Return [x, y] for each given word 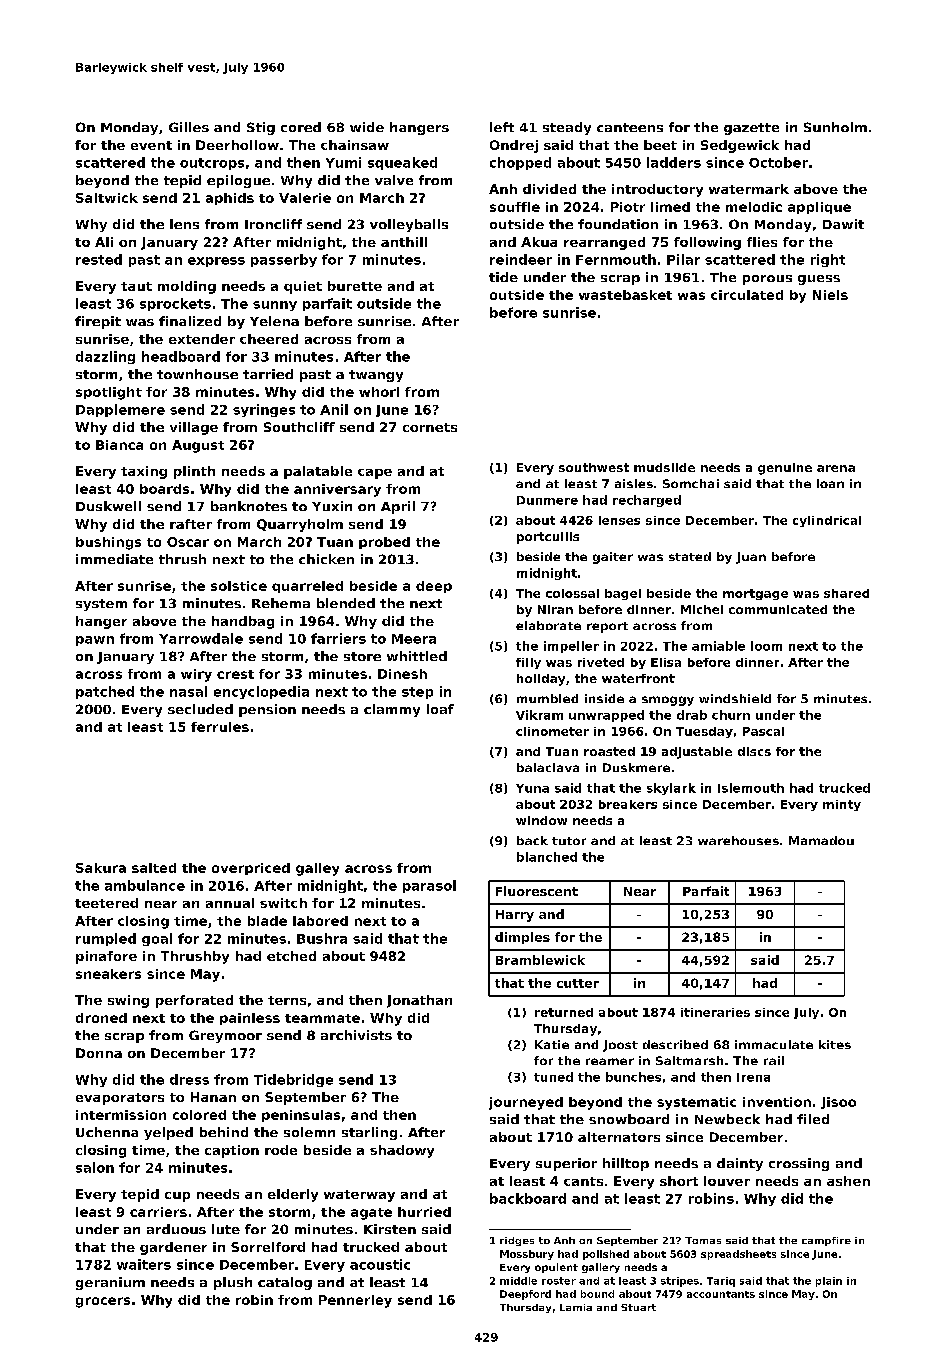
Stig [261, 128]
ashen [848, 1181]
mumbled [547, 698]
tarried [268, 374]
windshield [735, 698]
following [707, 243]
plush [233, 1283]
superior [566, 1164]
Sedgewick [740, 146]
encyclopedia [261, 692]
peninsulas [301, 1116]
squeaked [402, 163]
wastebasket [625, 295]
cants [583, 1181]
